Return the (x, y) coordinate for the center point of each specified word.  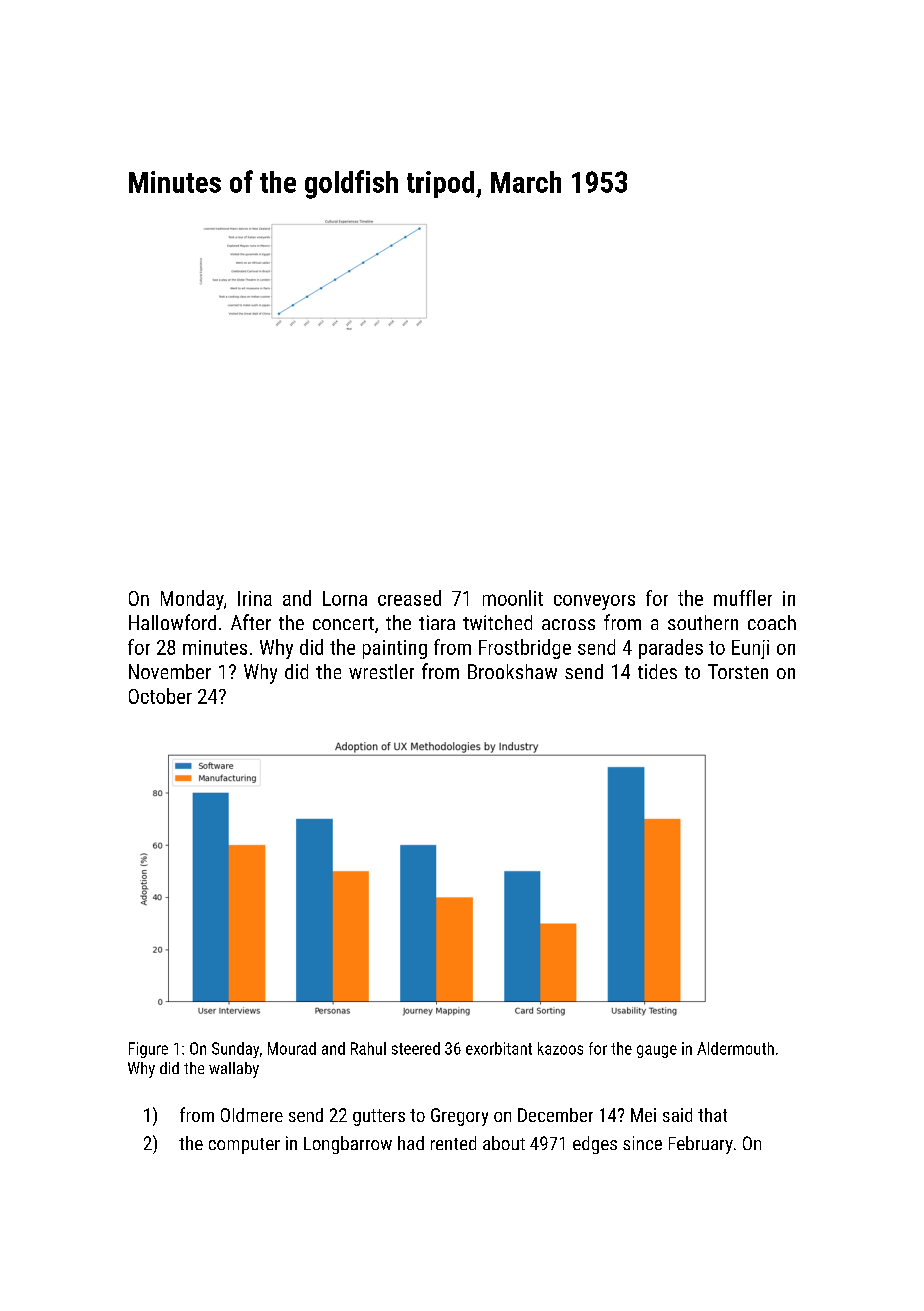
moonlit (513, 598)
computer (244, 1146)
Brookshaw (512, 671)
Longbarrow (348, 1145)
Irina (255, 598)
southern (703, 622)
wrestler (381, 671)
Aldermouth (735, 1048)
